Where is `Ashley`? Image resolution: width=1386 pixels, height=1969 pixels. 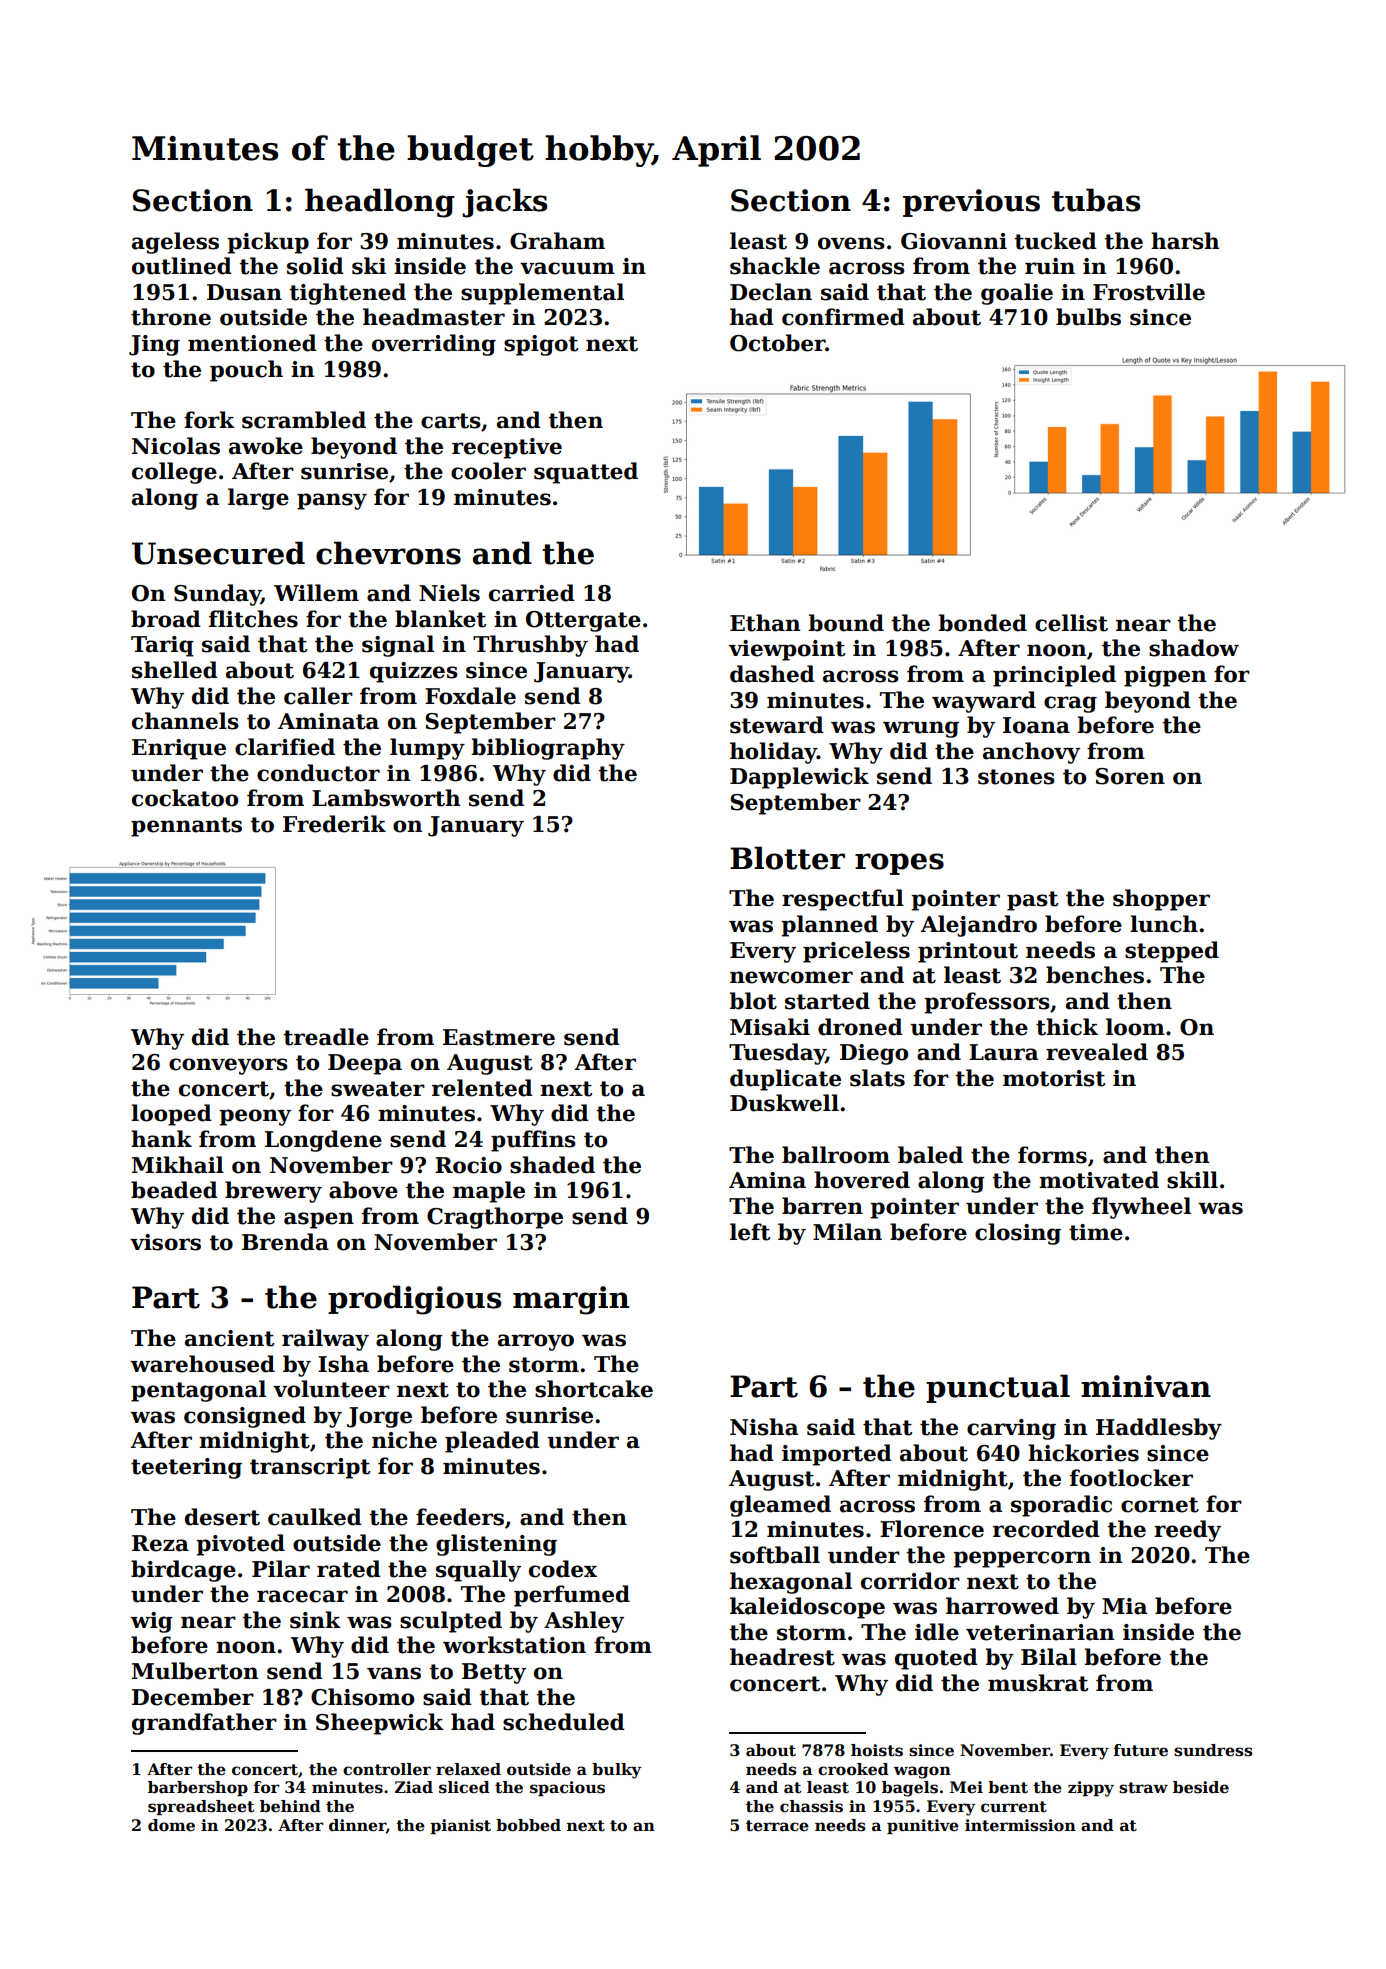
Ashley is located at coordinates (584, 1622).
